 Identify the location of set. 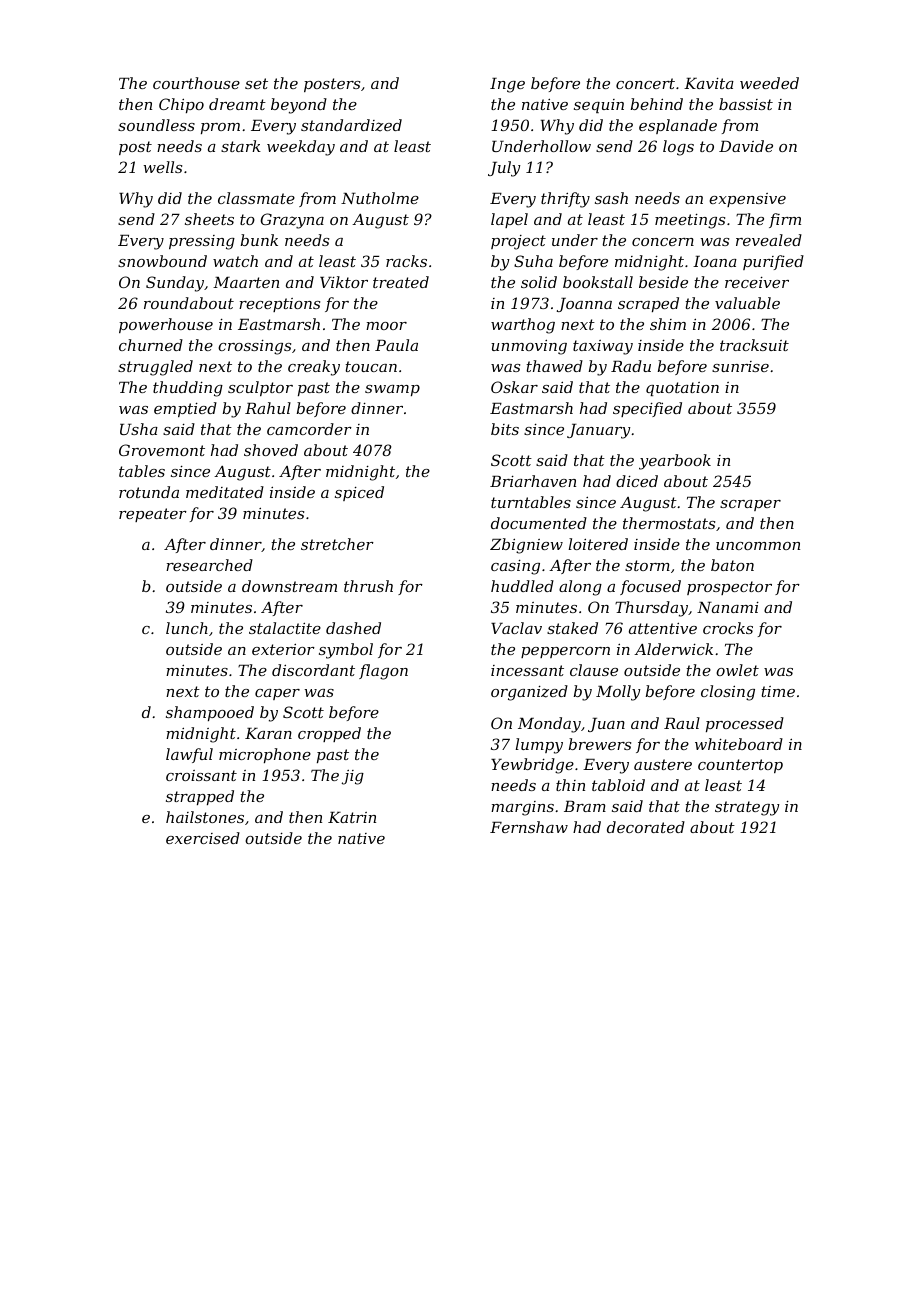
(256, 83).
